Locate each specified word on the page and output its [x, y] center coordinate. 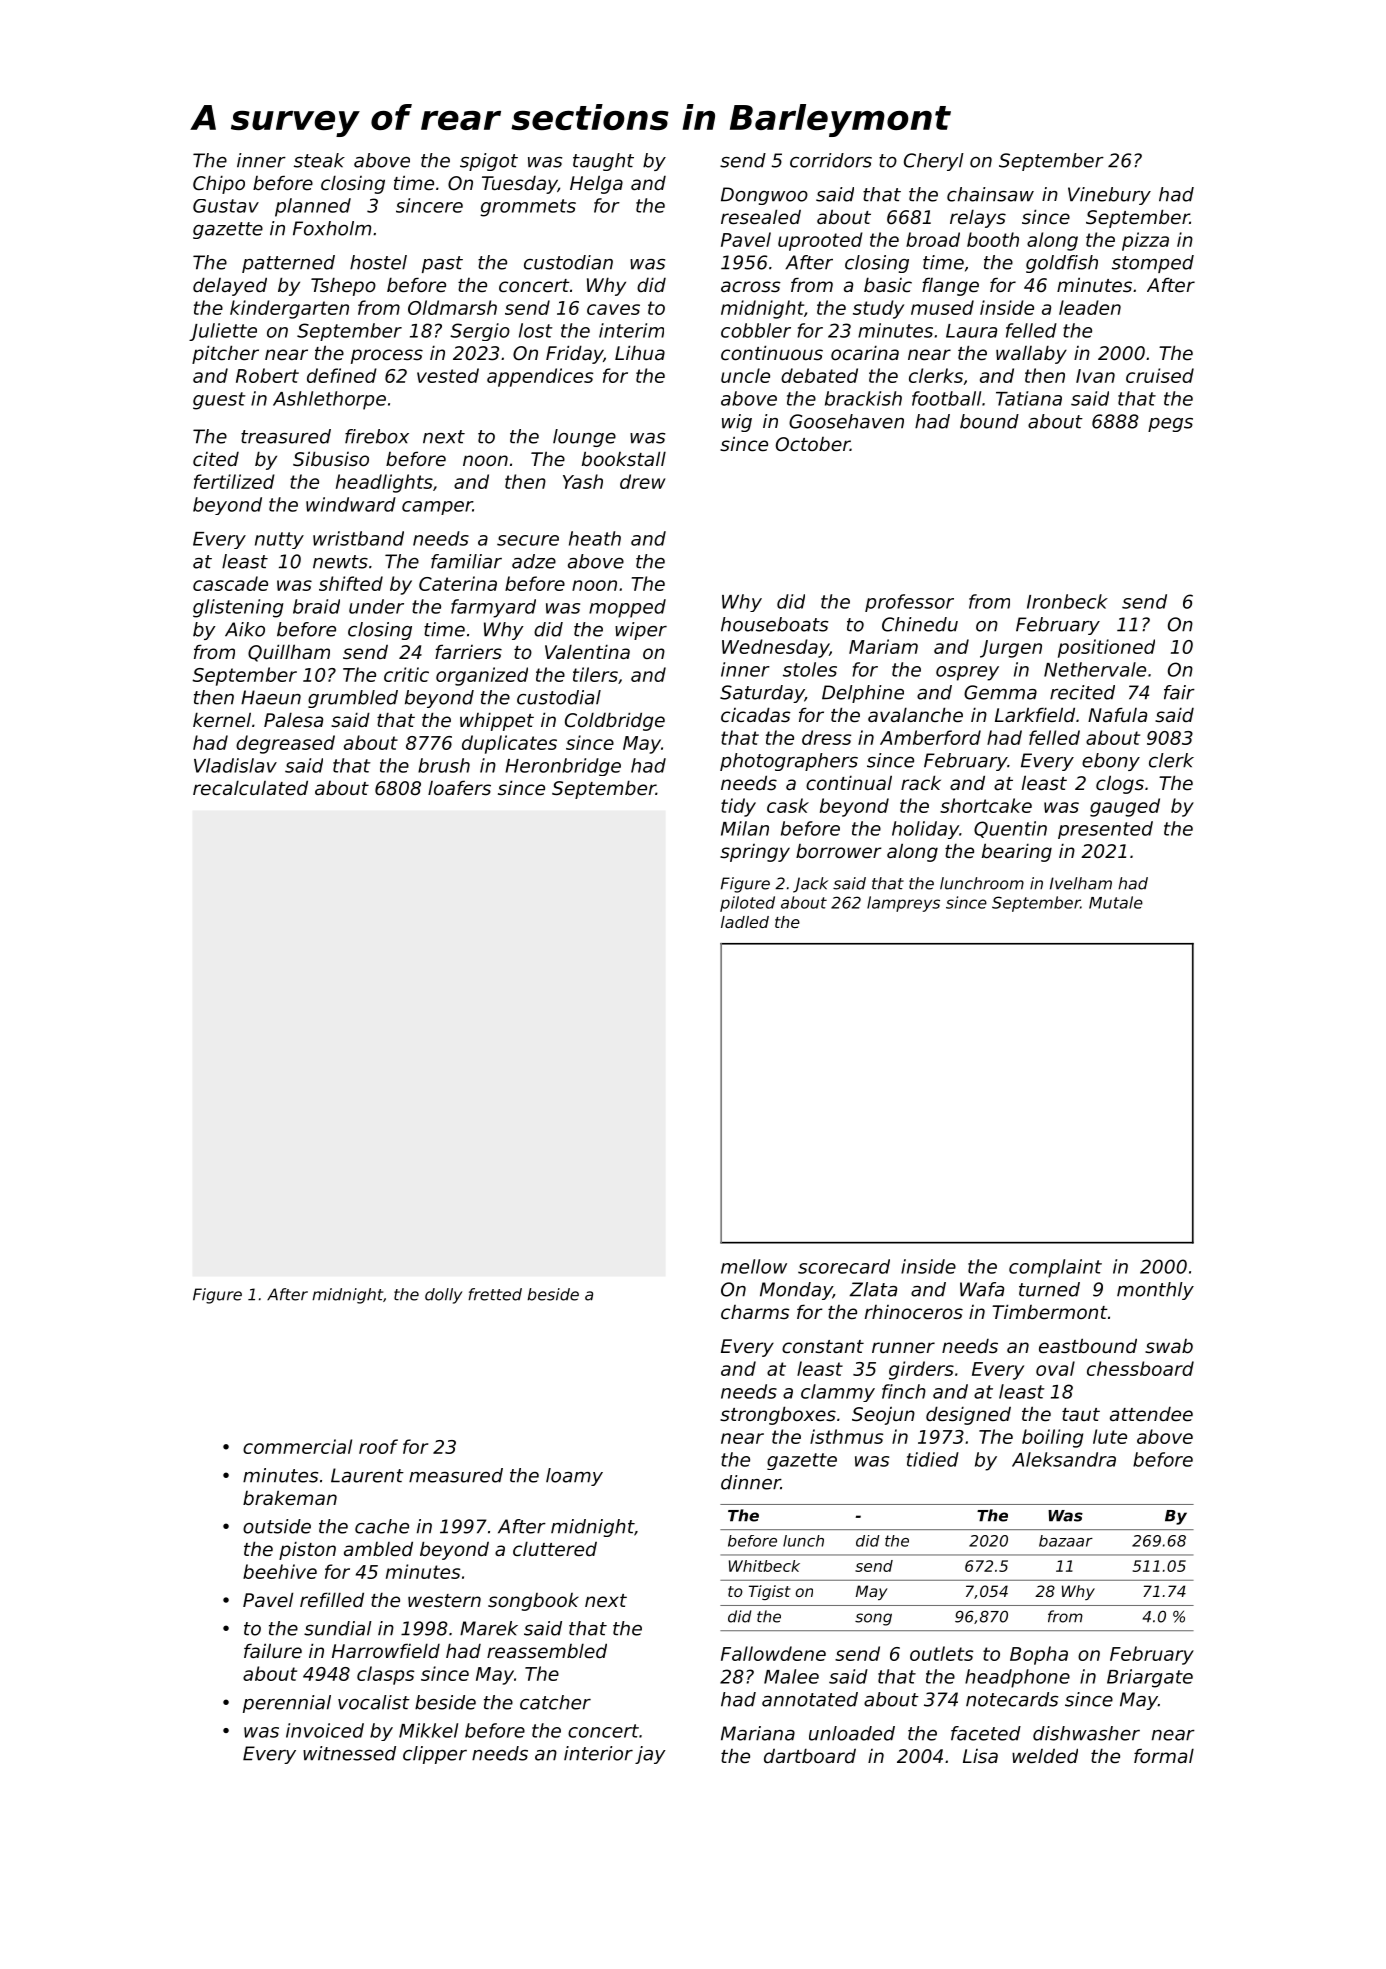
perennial [287, 1704]
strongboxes [778, 1415]
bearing [1017, 852]
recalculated [250, 787]
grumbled [353, 699]
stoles [810, 669]
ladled [745, 922]
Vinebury [1109, 196]
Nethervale [1095, 669]
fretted [495, 1294]
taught [603, 162]
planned [313, 207]
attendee [1151, 1414]
